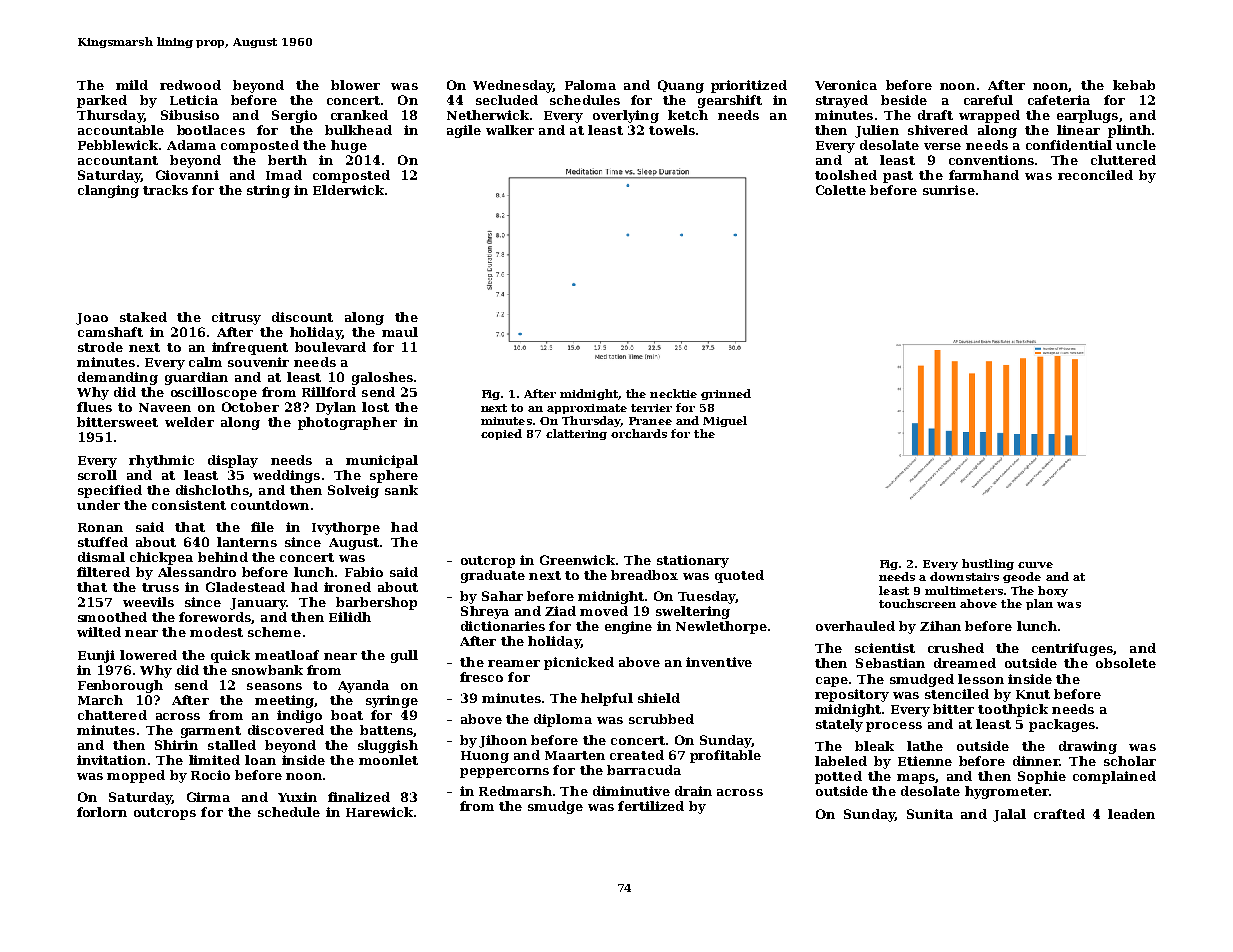  I want to click on mild, so click(132, 85).
